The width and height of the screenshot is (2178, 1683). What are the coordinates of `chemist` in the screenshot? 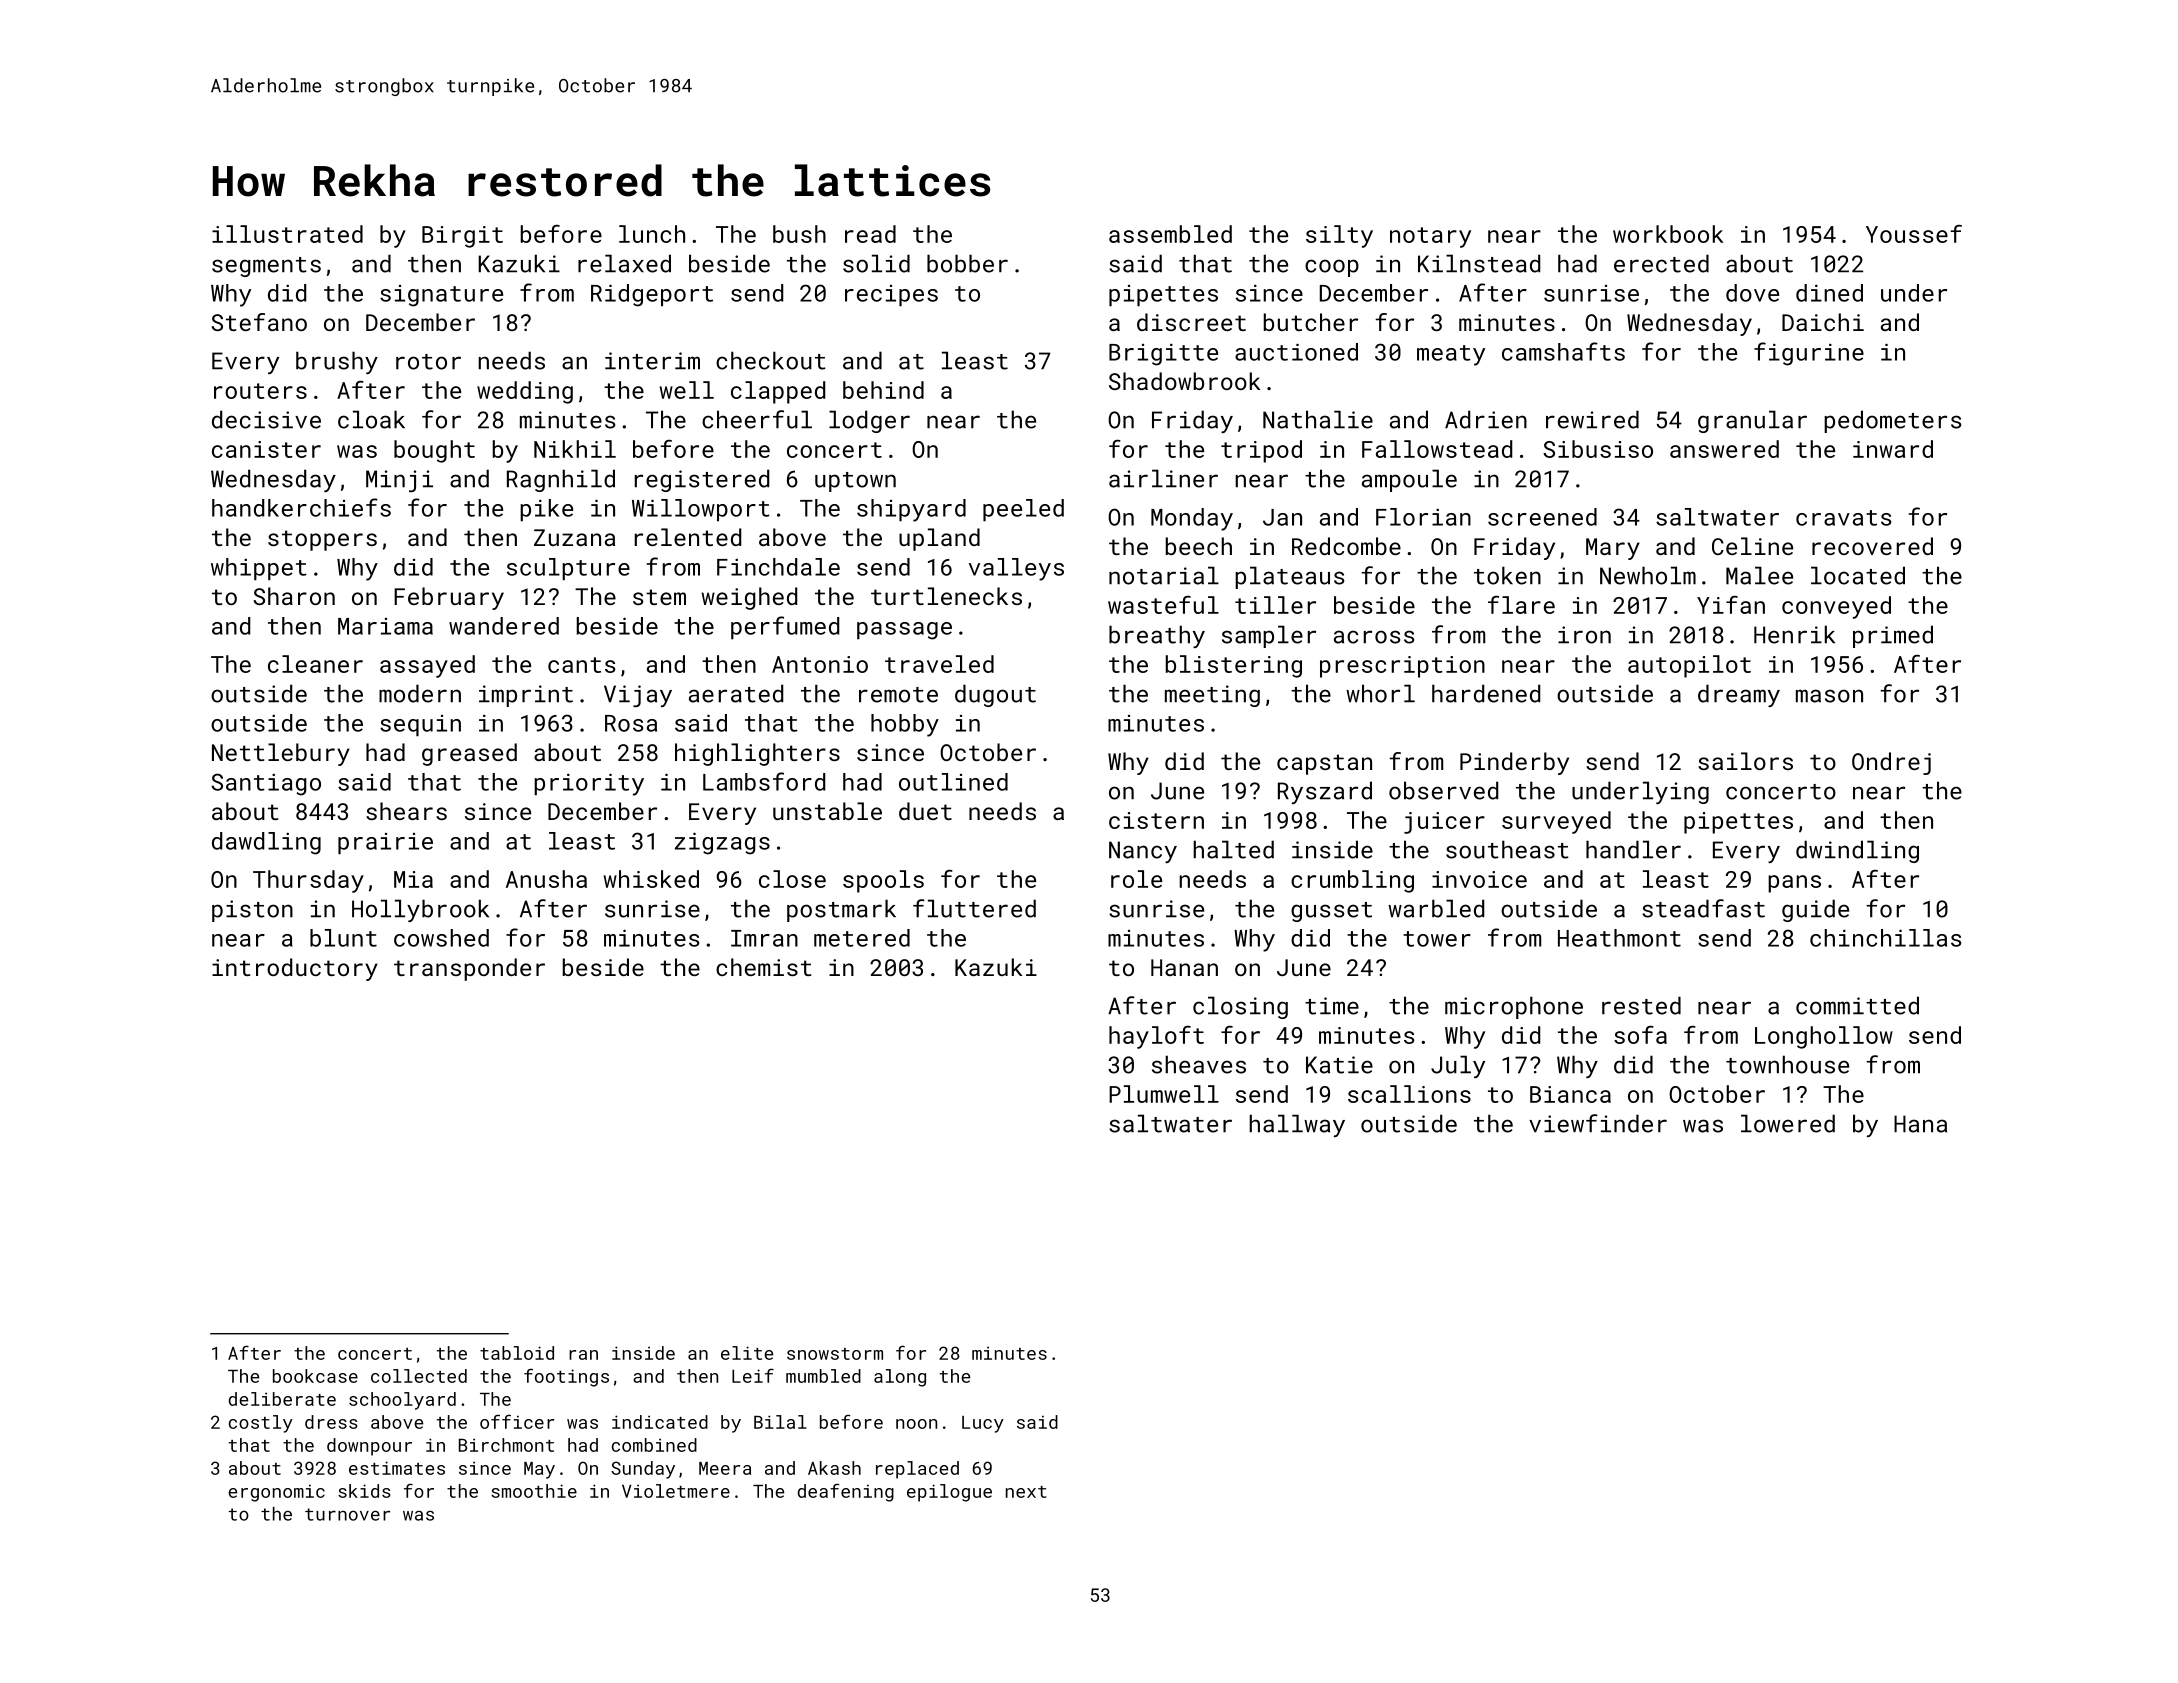 It's located at (763, 967).
